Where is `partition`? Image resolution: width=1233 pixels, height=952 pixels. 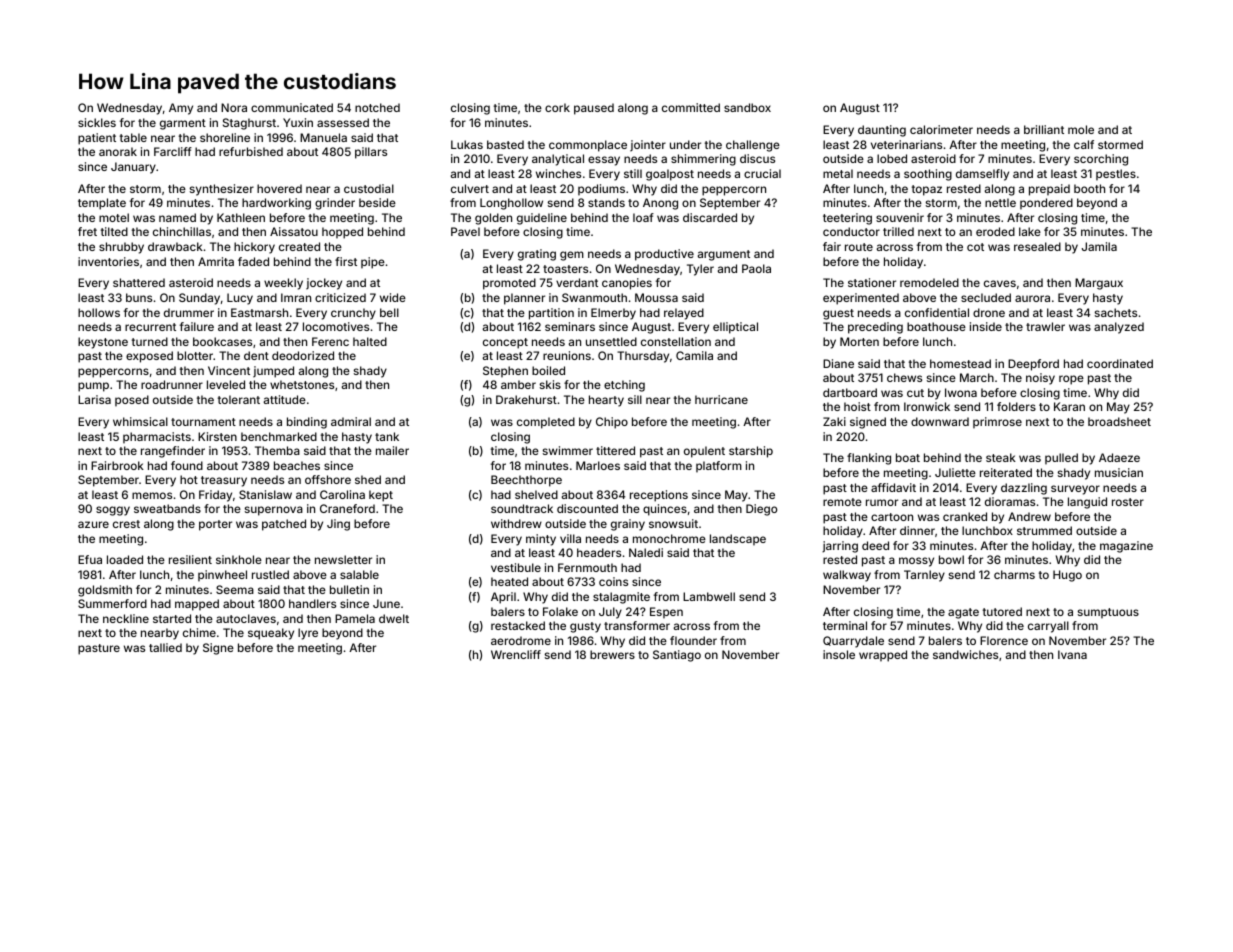 partition is located at coordinates (551, 314).
